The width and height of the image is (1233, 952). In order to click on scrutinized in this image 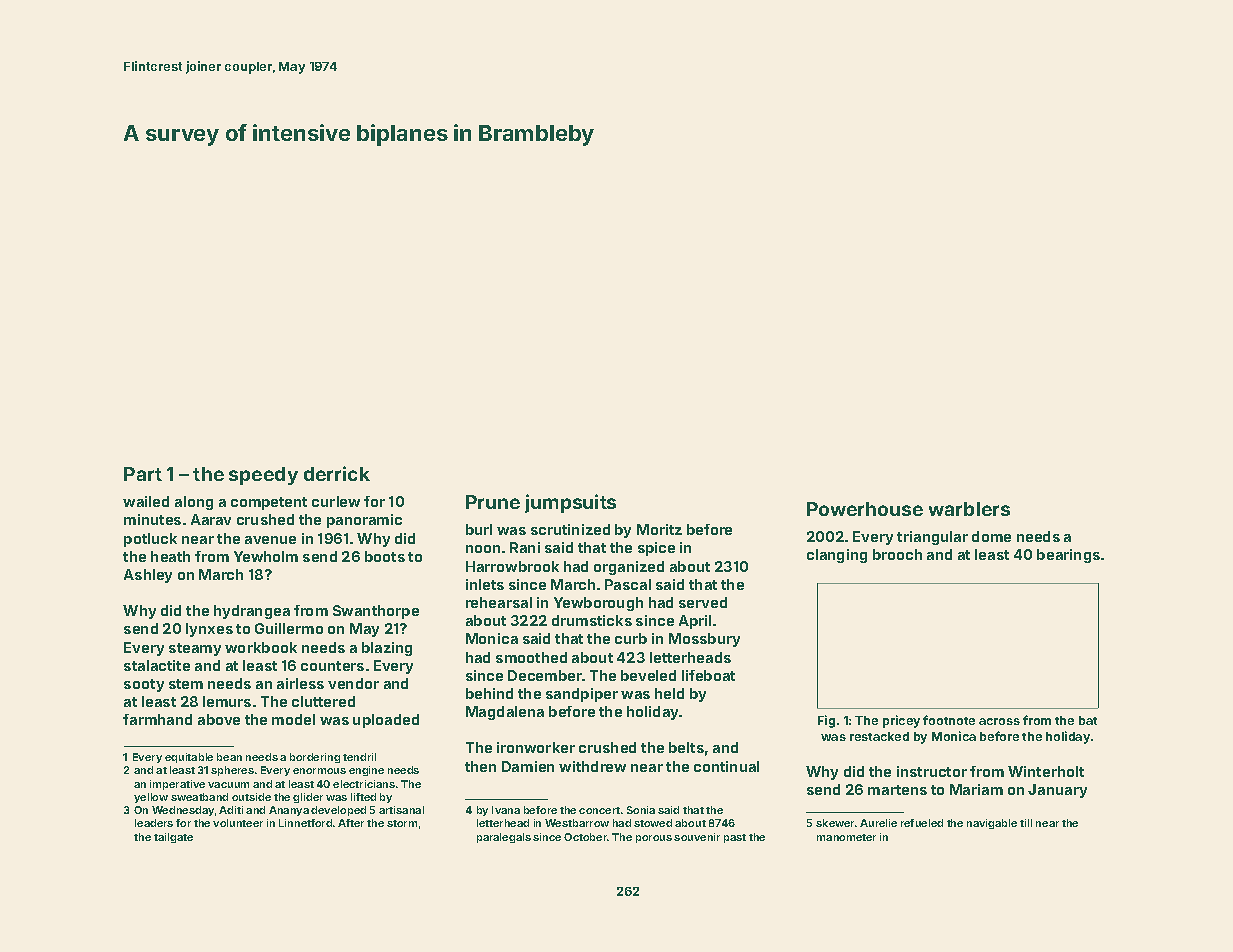, I will do `click(570, 529)`.
